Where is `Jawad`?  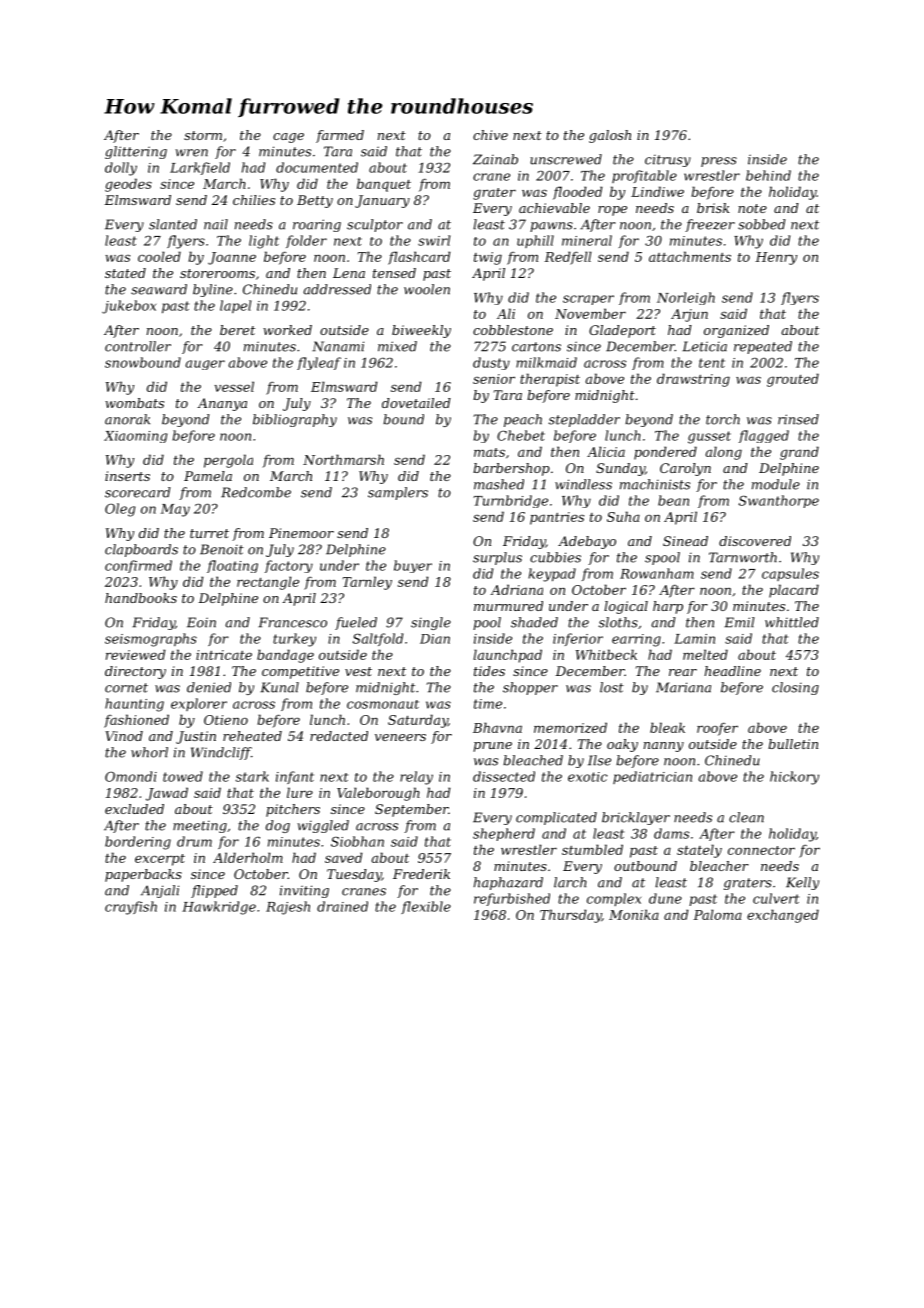
Jawad is located at coordinates (167, 794).
